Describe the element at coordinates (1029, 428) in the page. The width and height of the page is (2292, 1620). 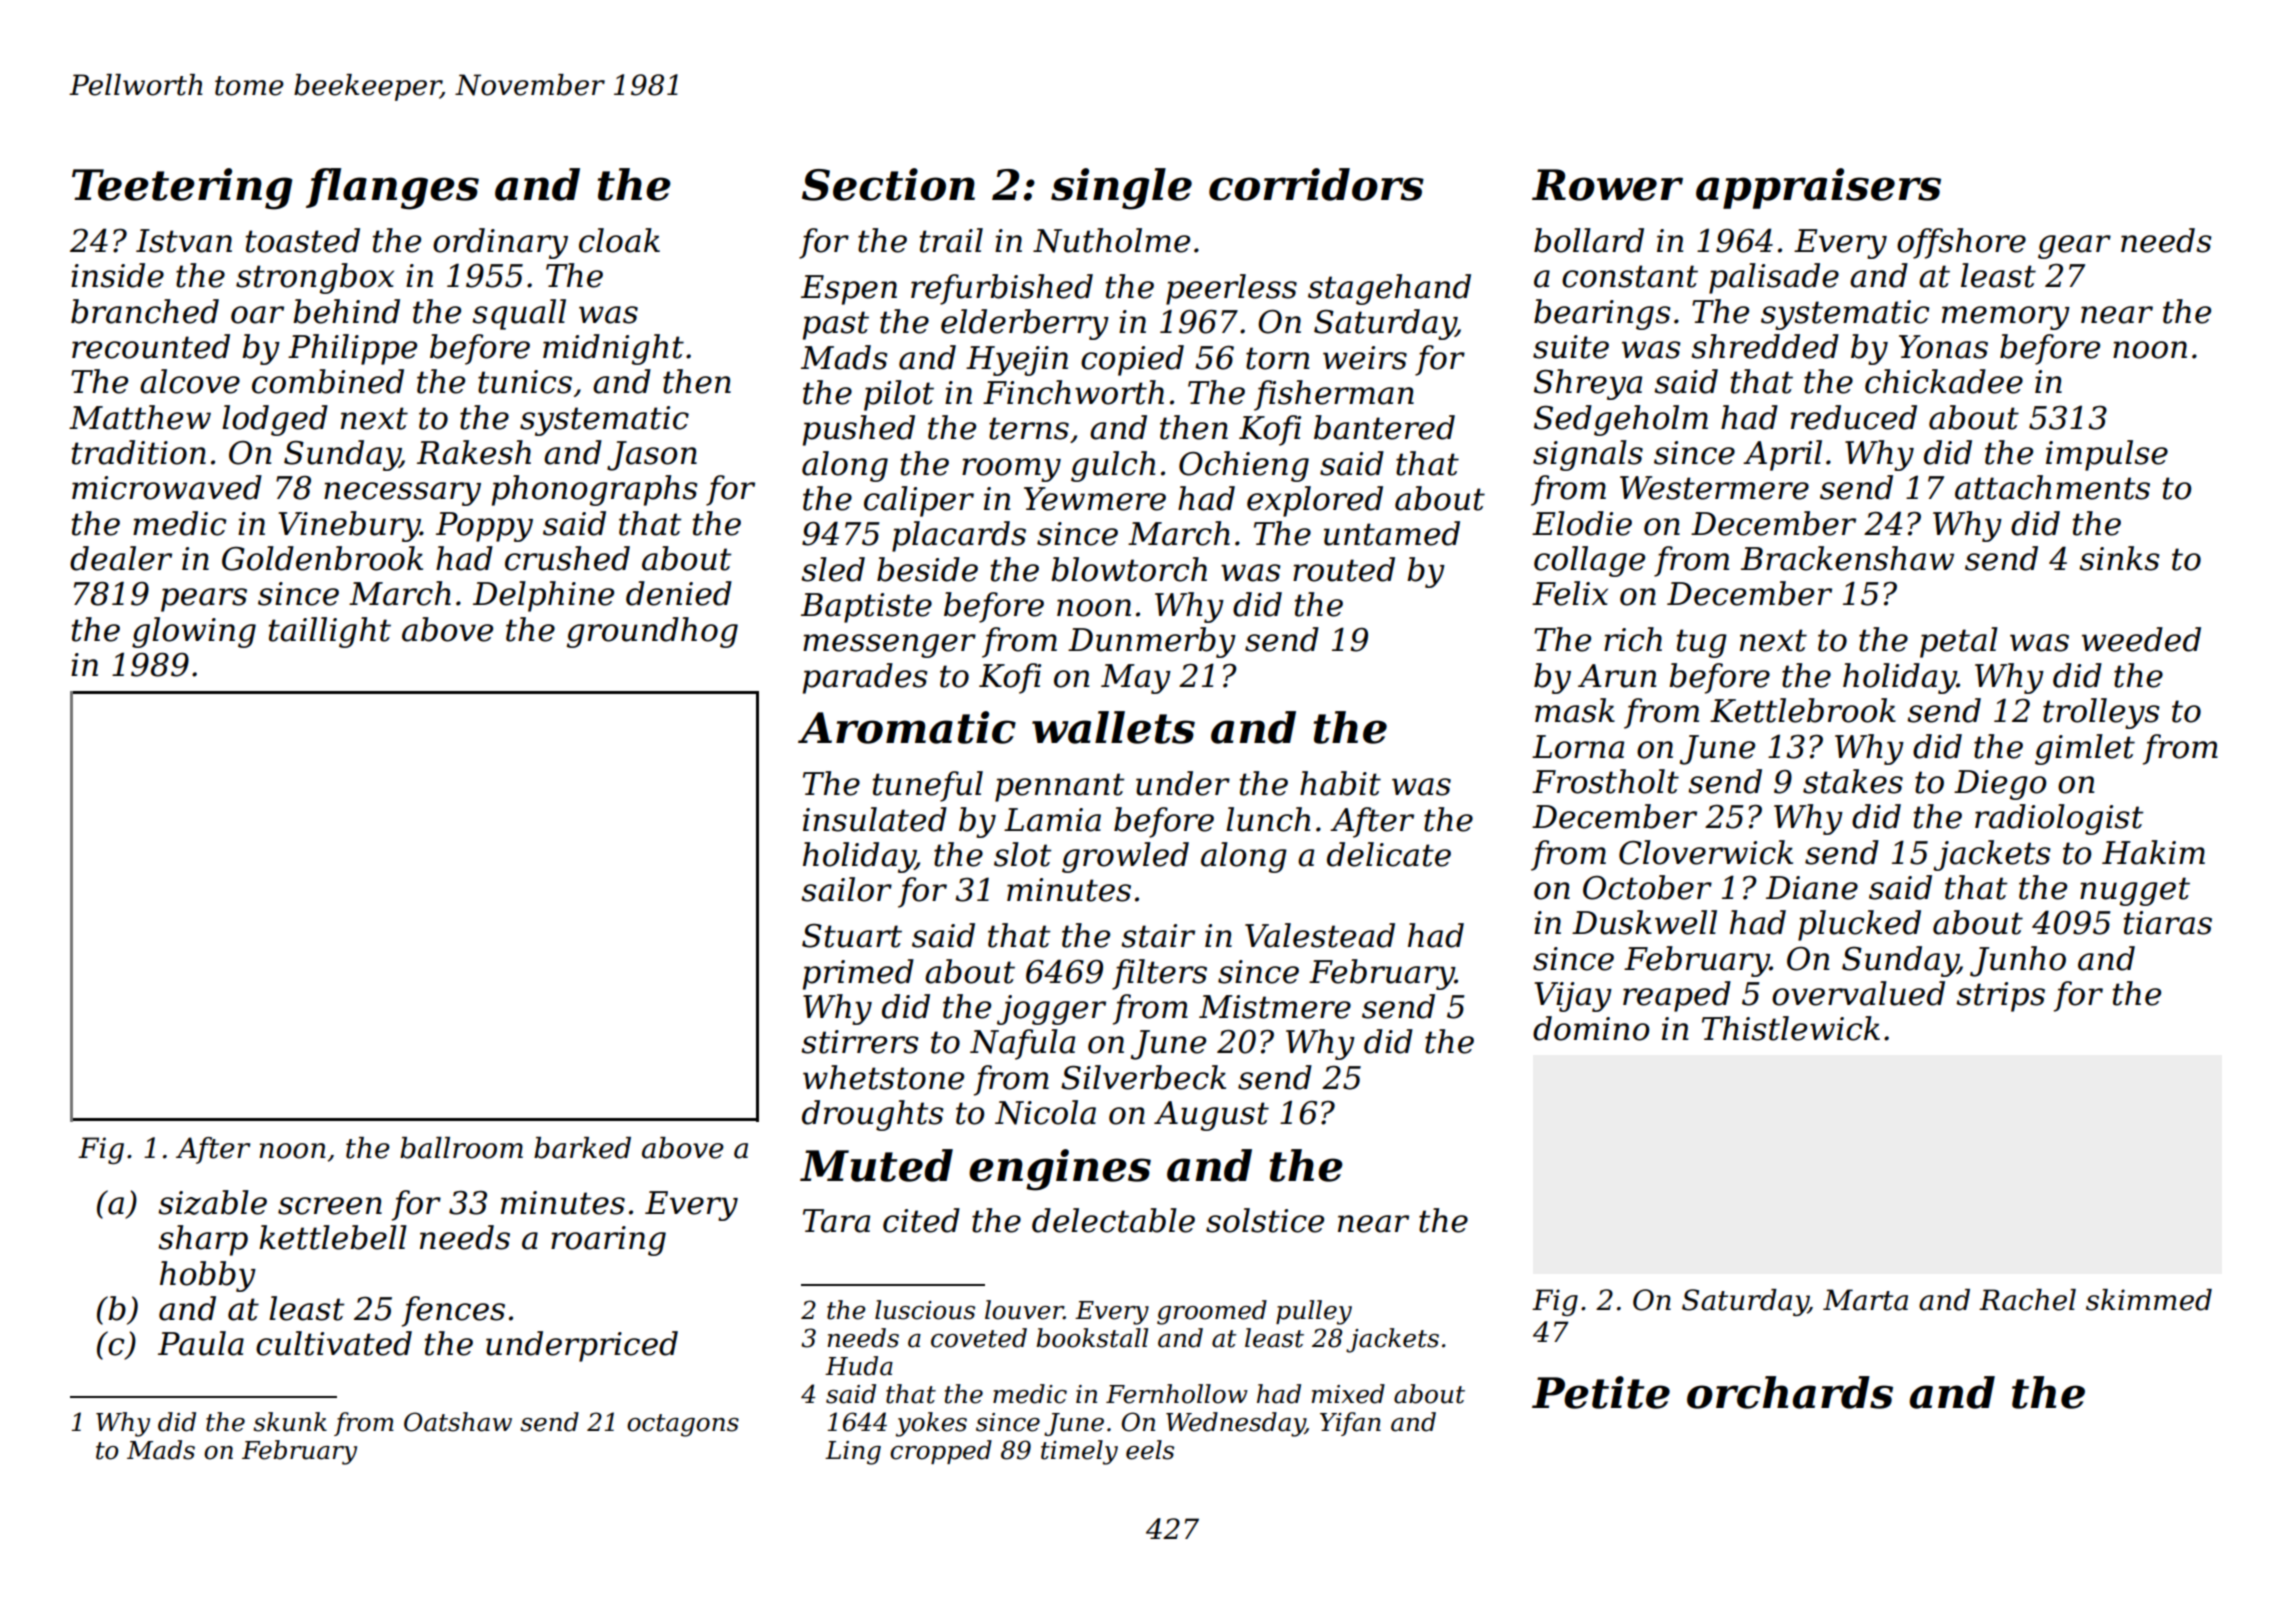
I see `terns` at that location.
